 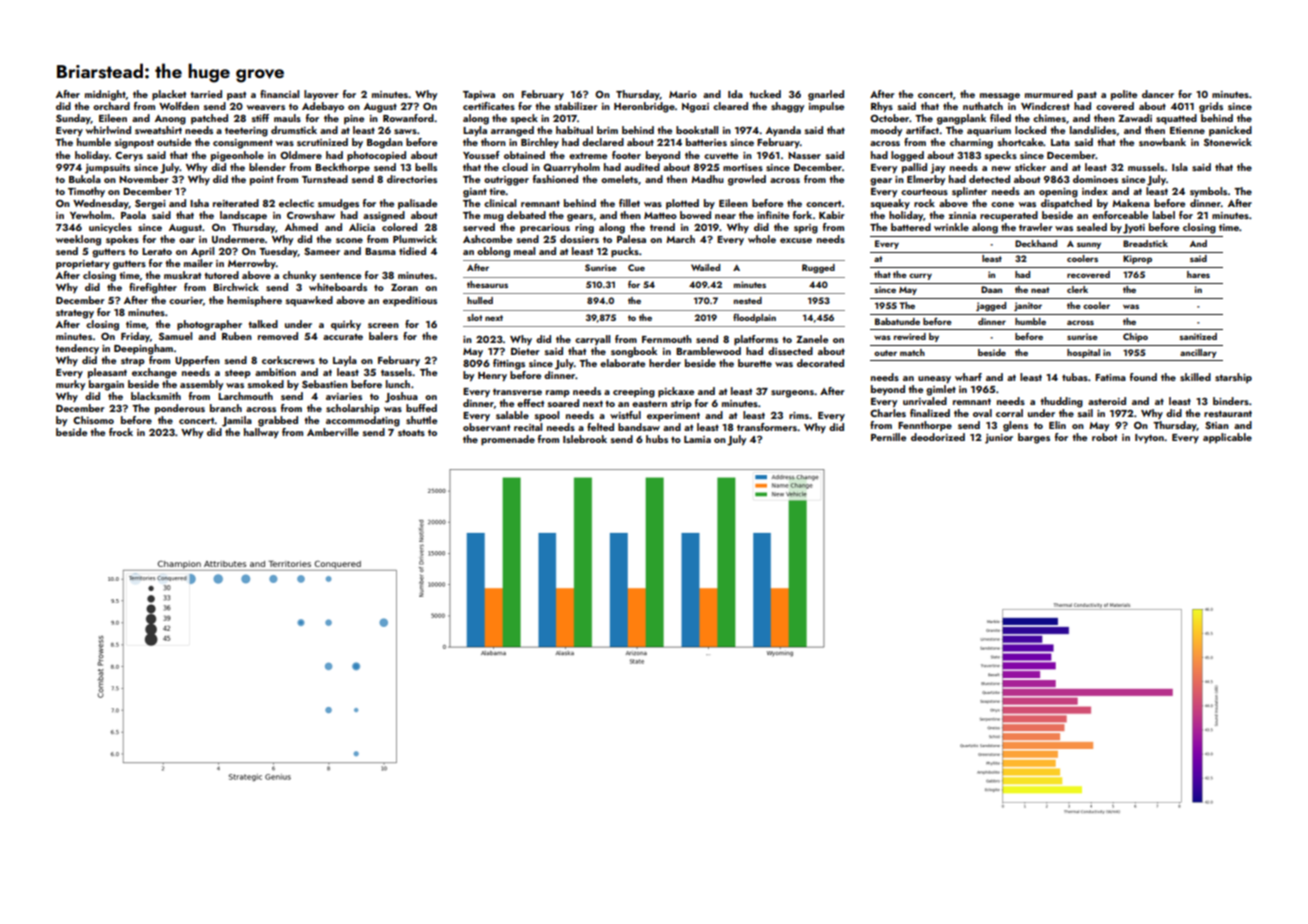 What do you see at coordinates (108, 130) in the page?
I see `whirlwind` at bounding box center [108, 130].
